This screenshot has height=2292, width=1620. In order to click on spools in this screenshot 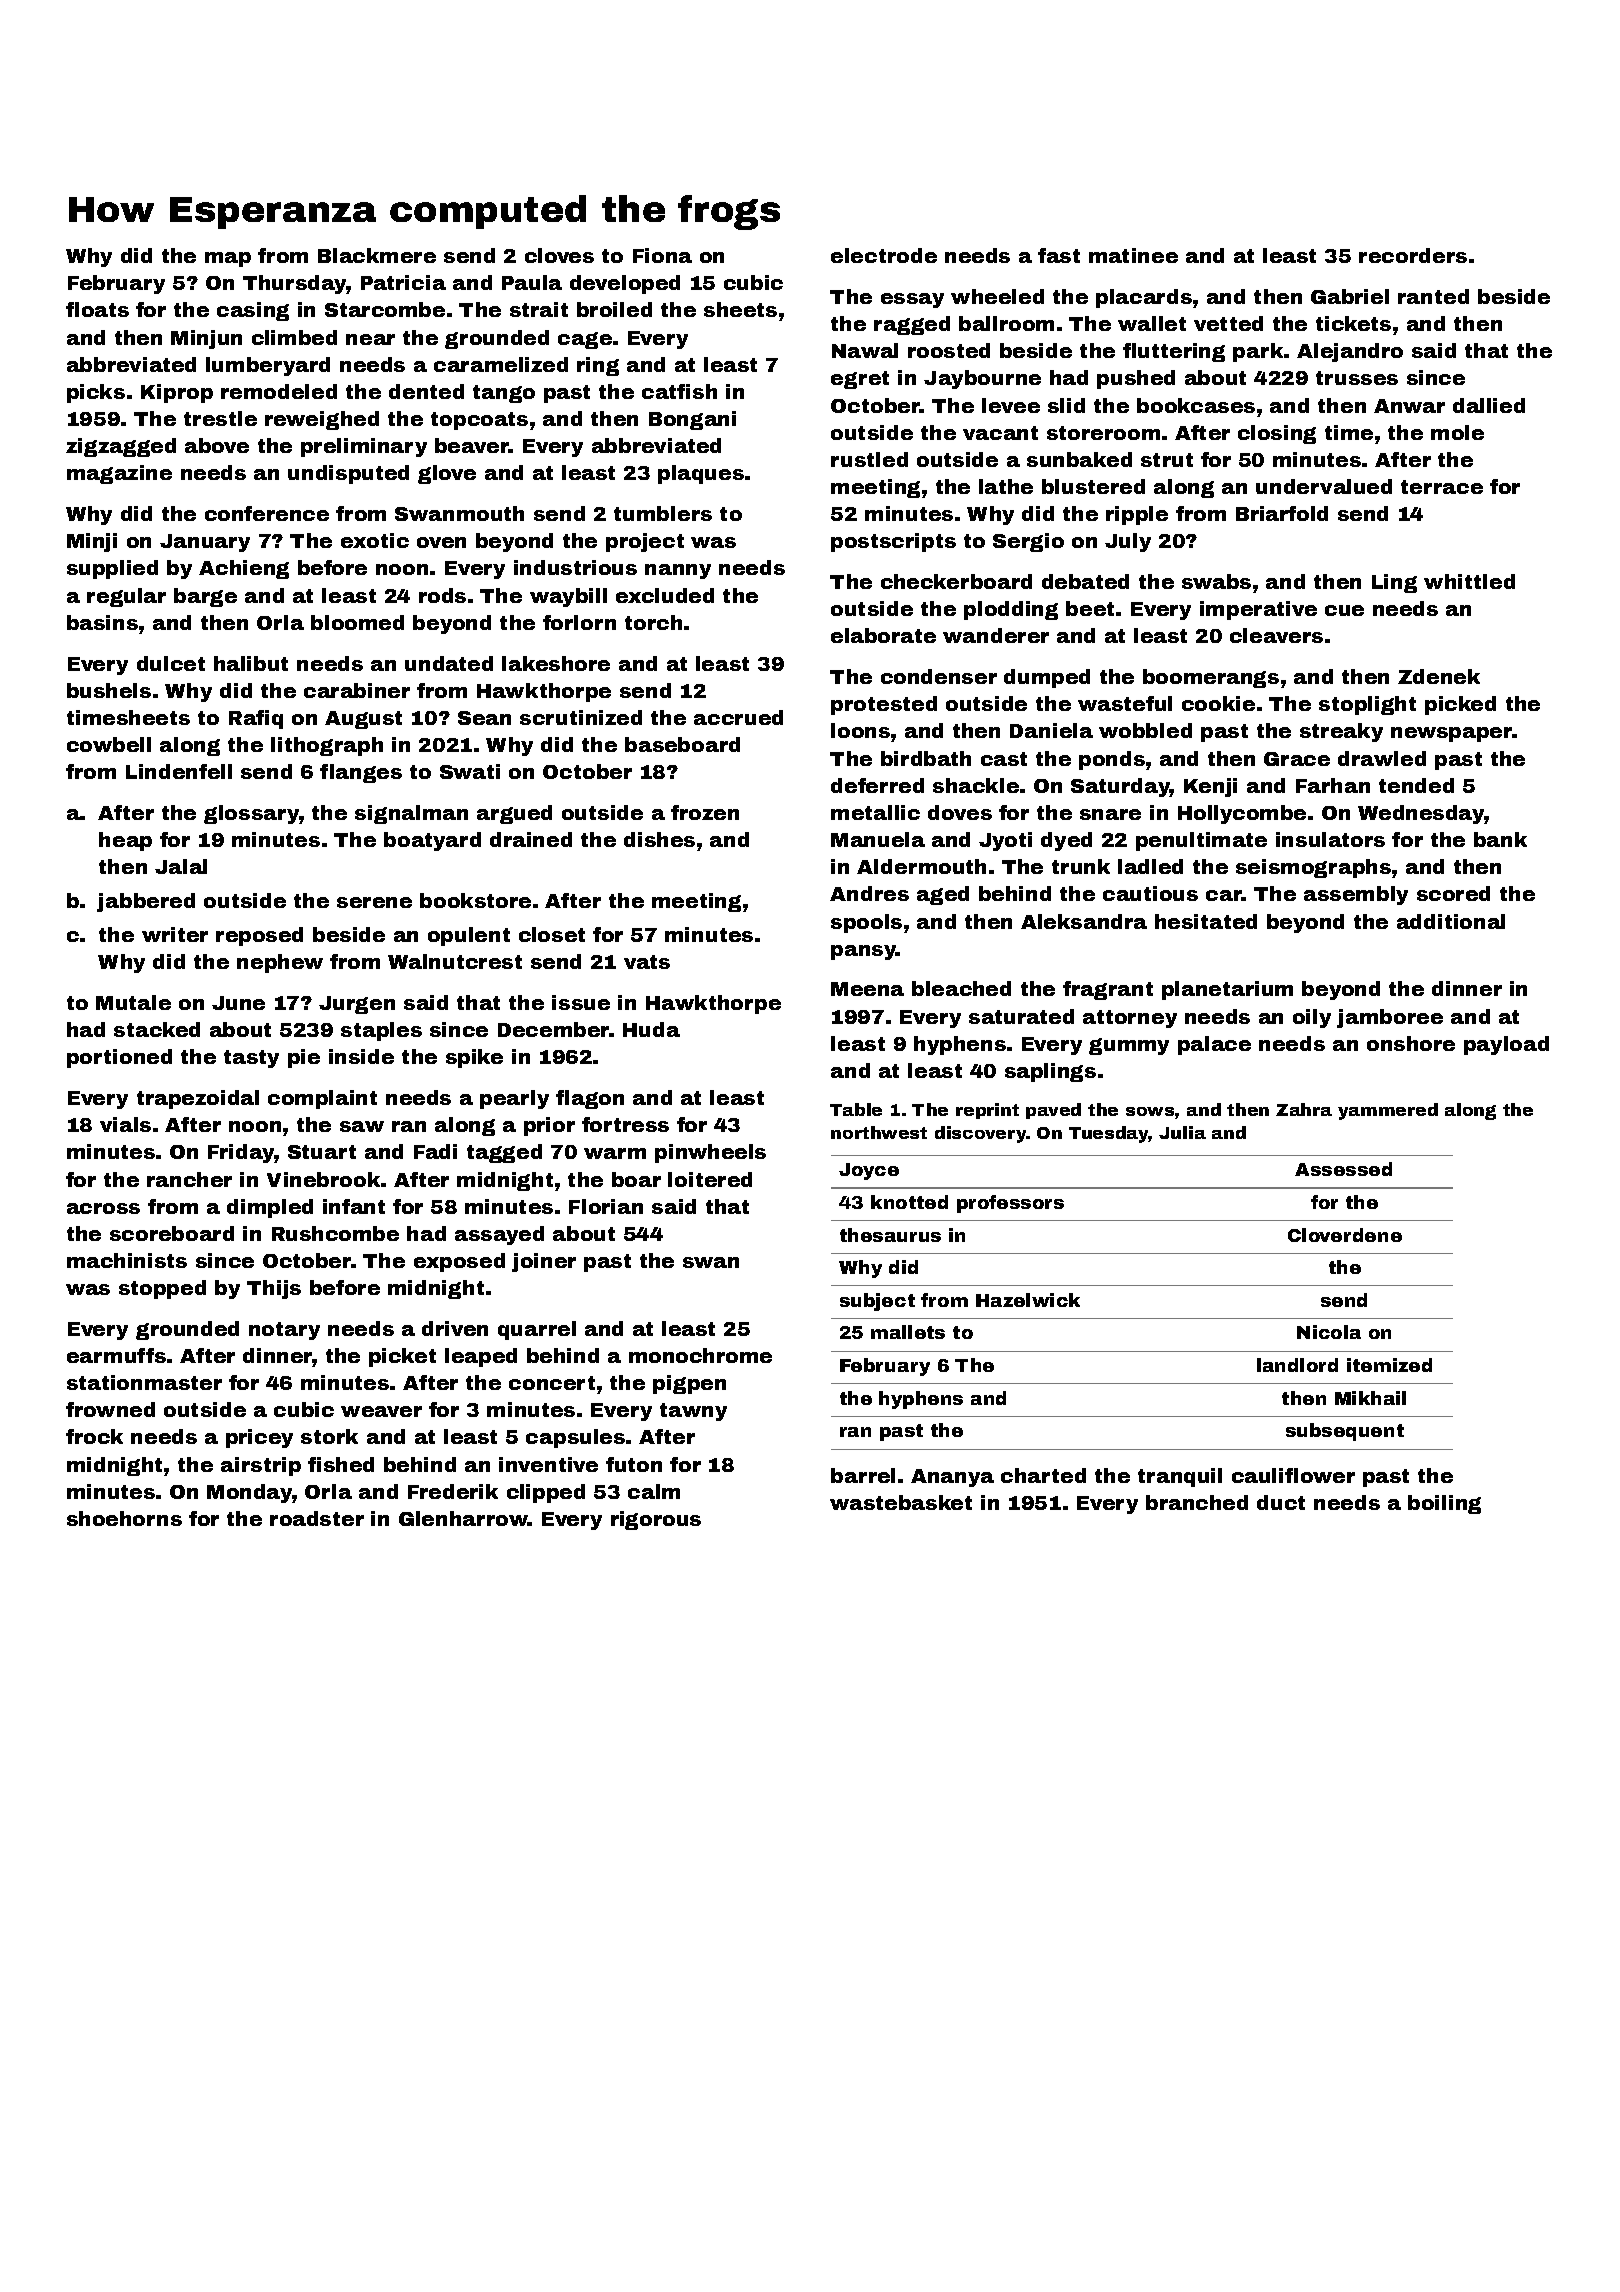, I will do `click(866, 923)`.
